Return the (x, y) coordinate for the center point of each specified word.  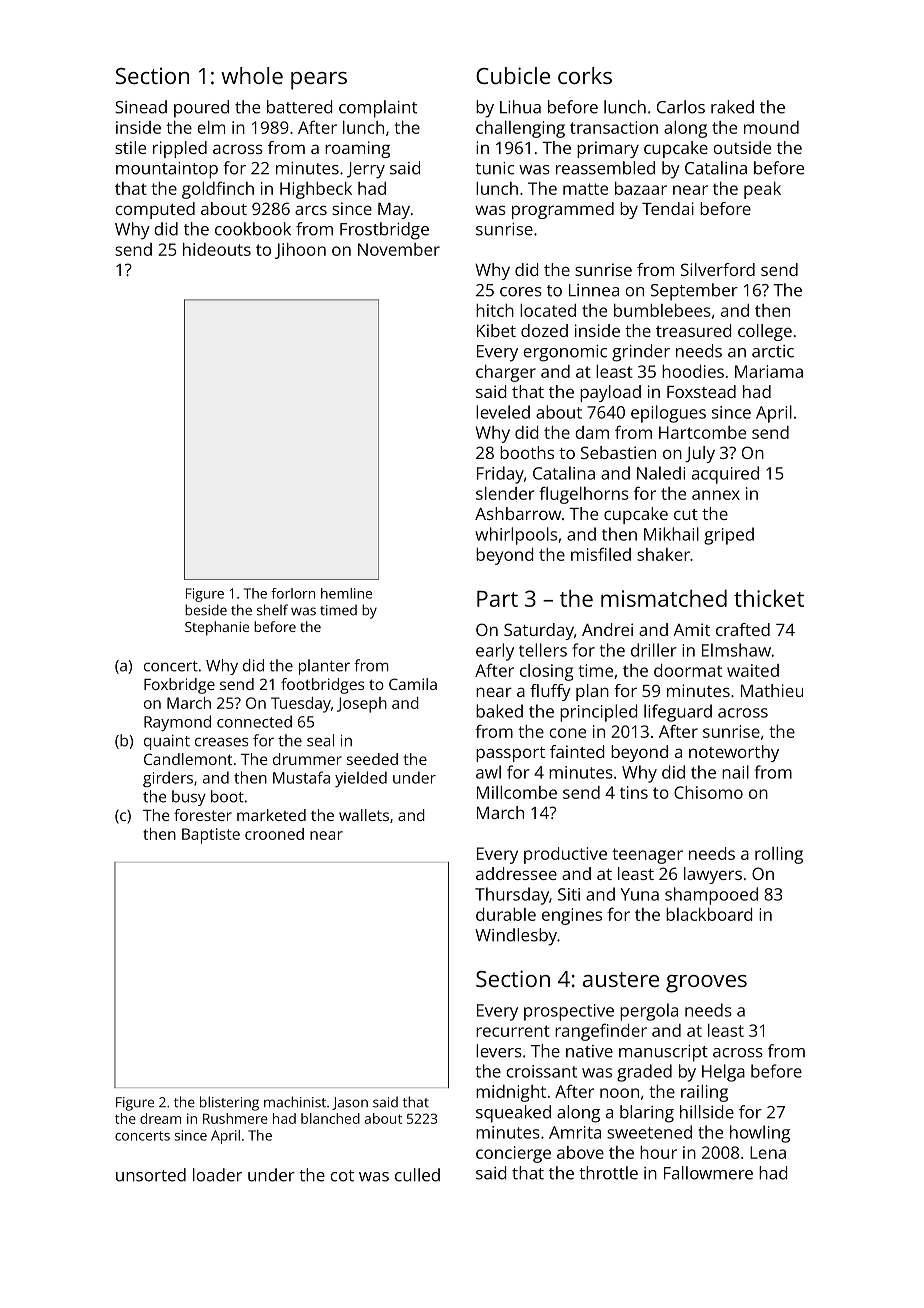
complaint (378, 109)
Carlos (681, 107)
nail (735, 772)
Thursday (512, 896)
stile (130, 147)
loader (217, 1175)
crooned (274, 834)
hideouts (217, 249)
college (765, 332)
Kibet (496, 330)
